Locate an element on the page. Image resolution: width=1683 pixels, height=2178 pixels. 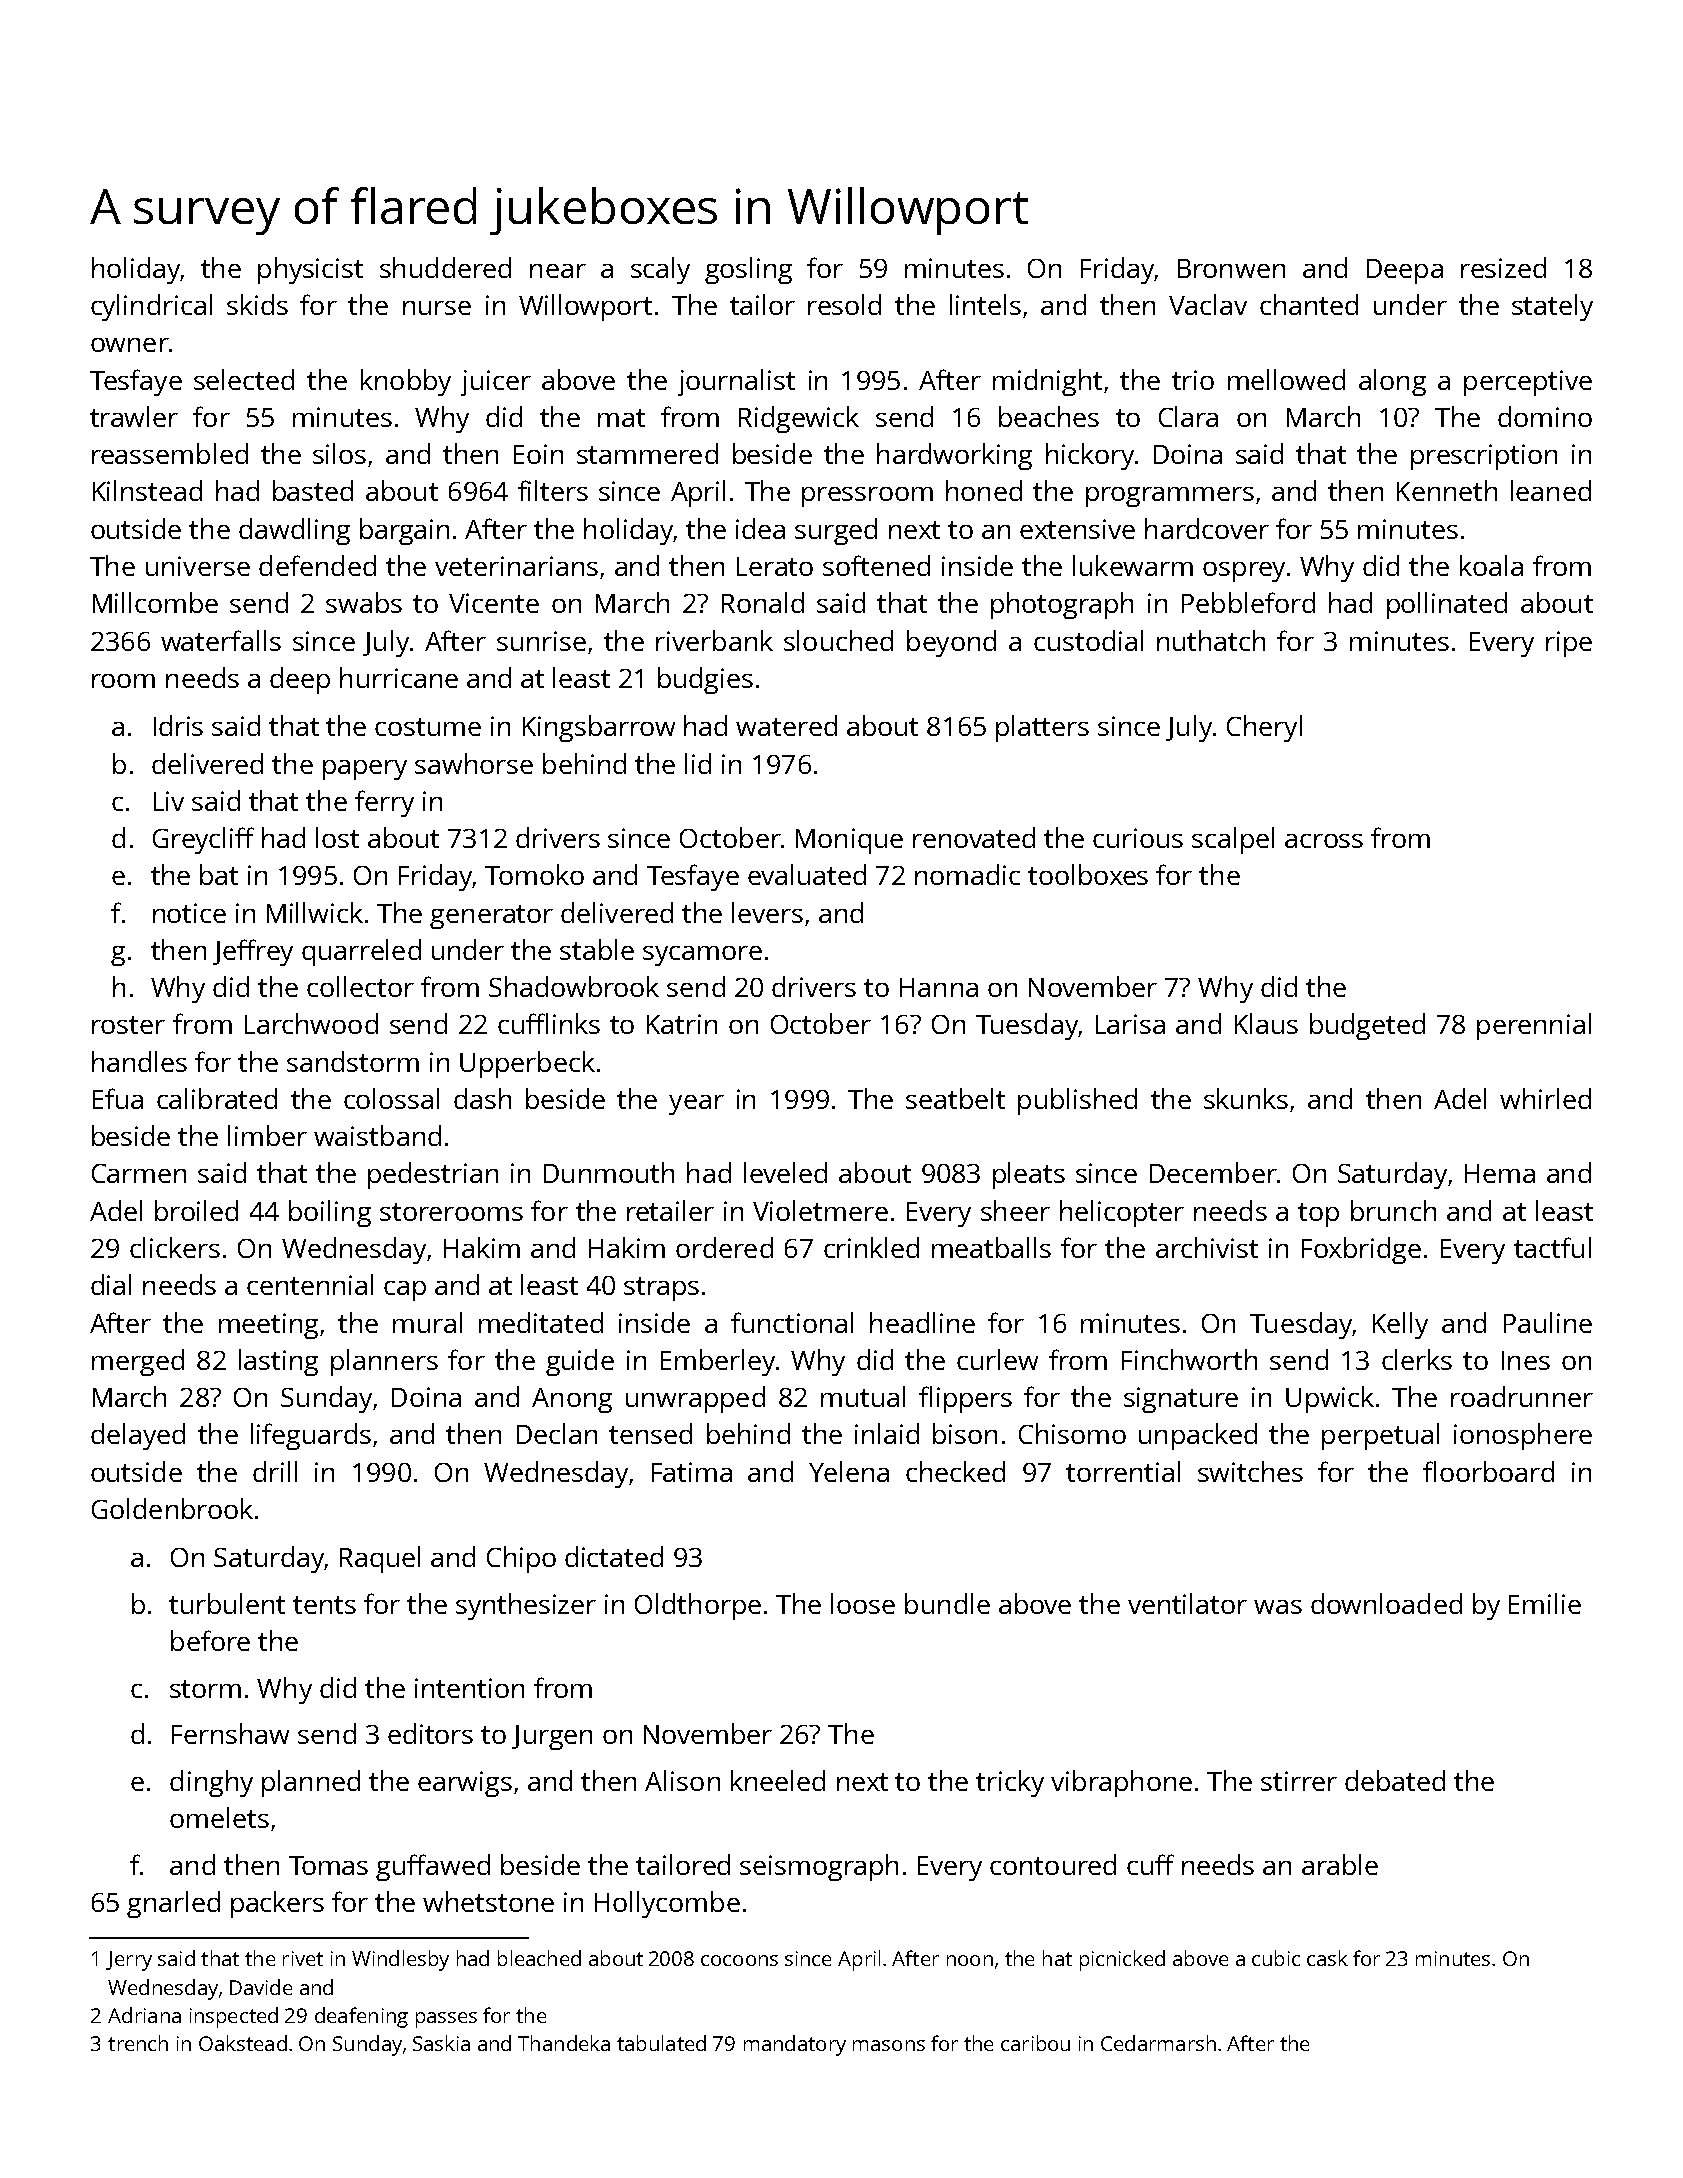
Saskia is located at coordinates (441, 2043).
